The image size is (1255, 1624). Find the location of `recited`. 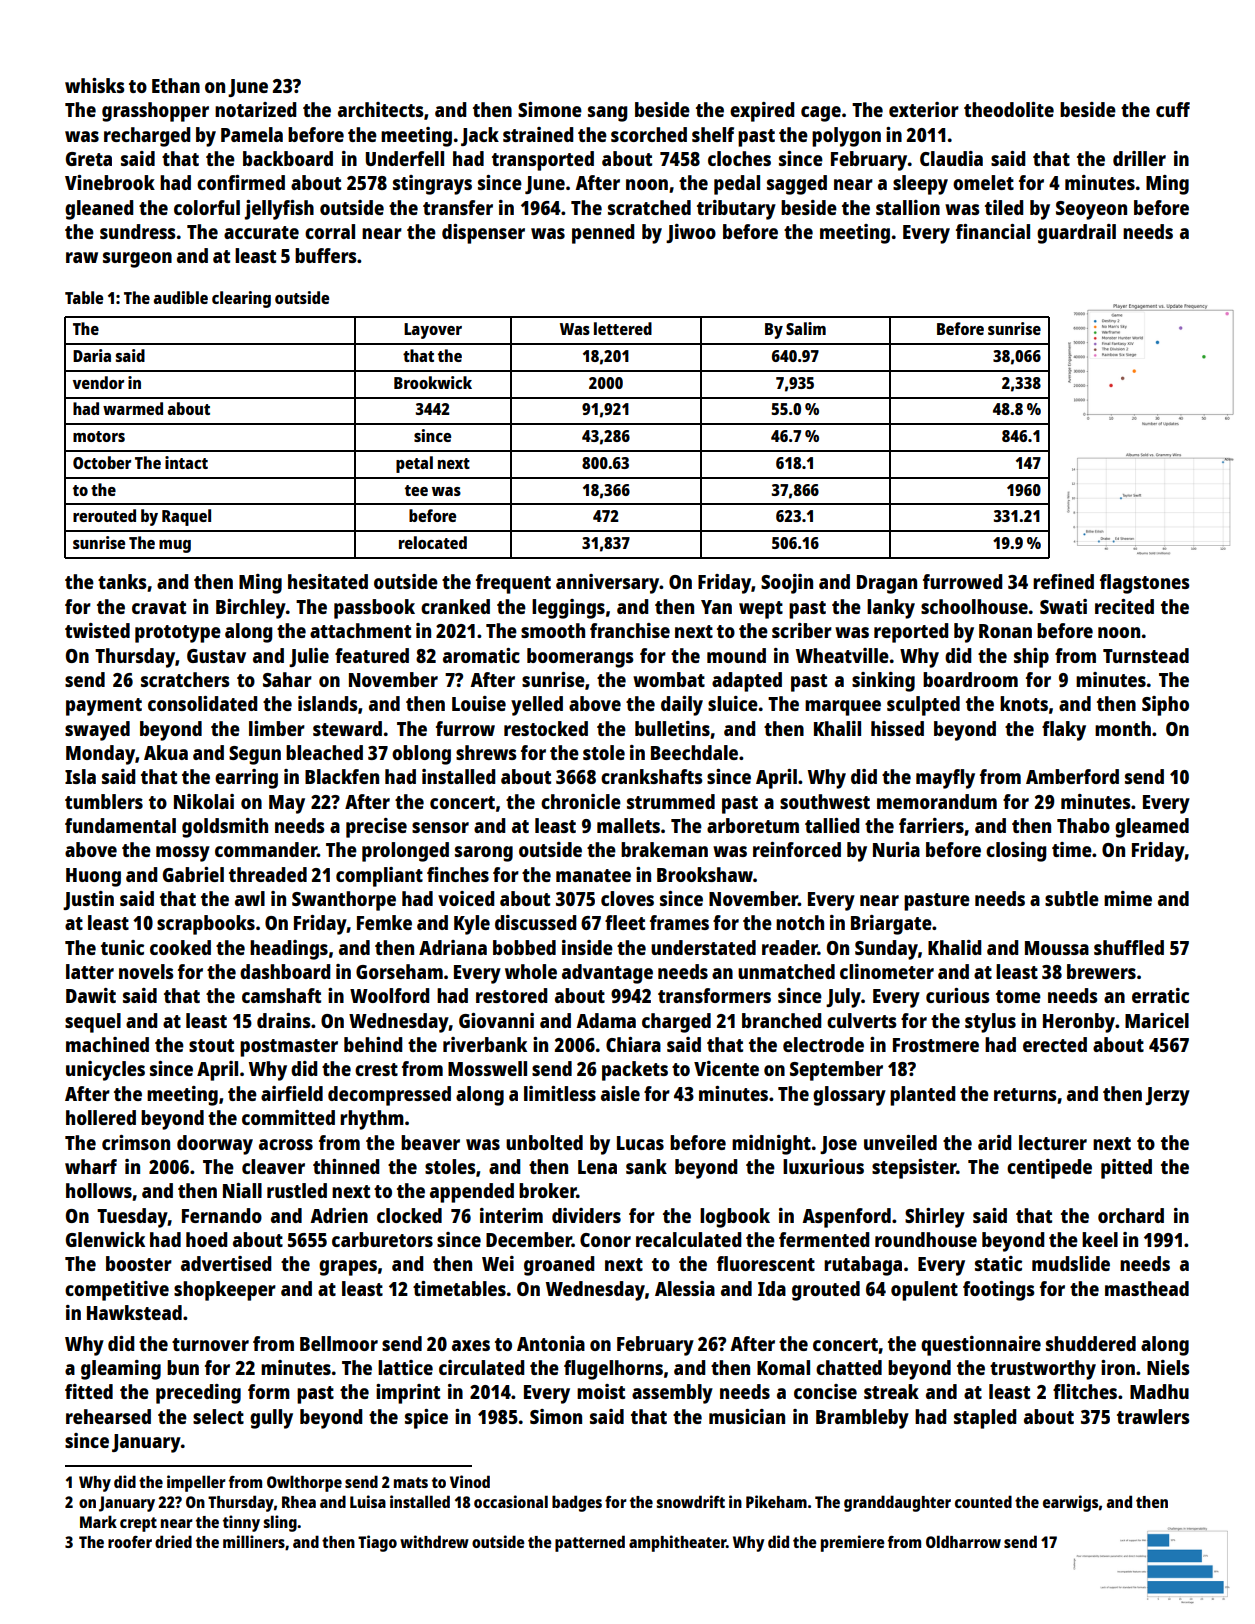

recited is located at coordinates (1124, 606).
